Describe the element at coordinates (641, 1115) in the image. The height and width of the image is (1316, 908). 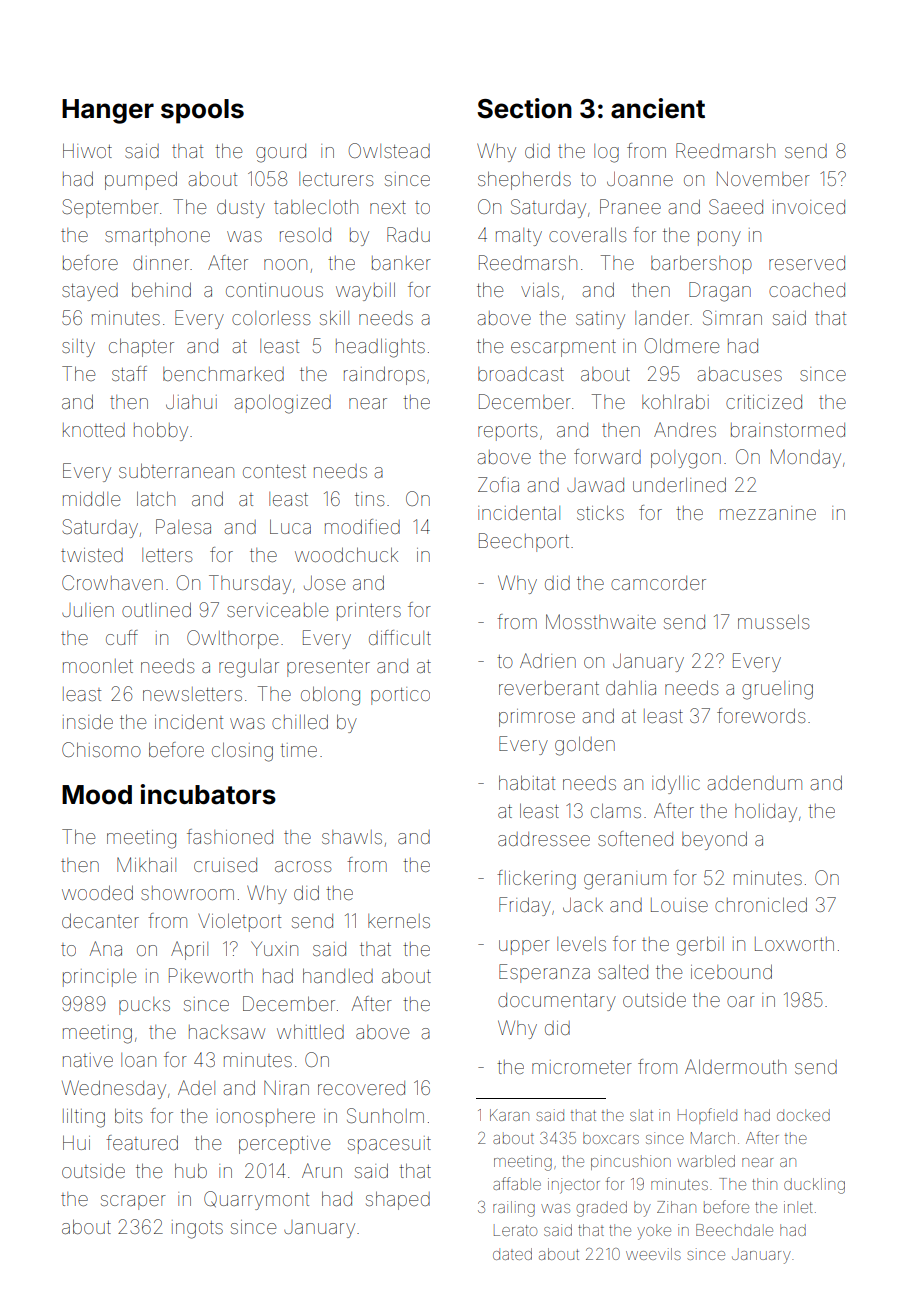
I see `slat` at that location.
